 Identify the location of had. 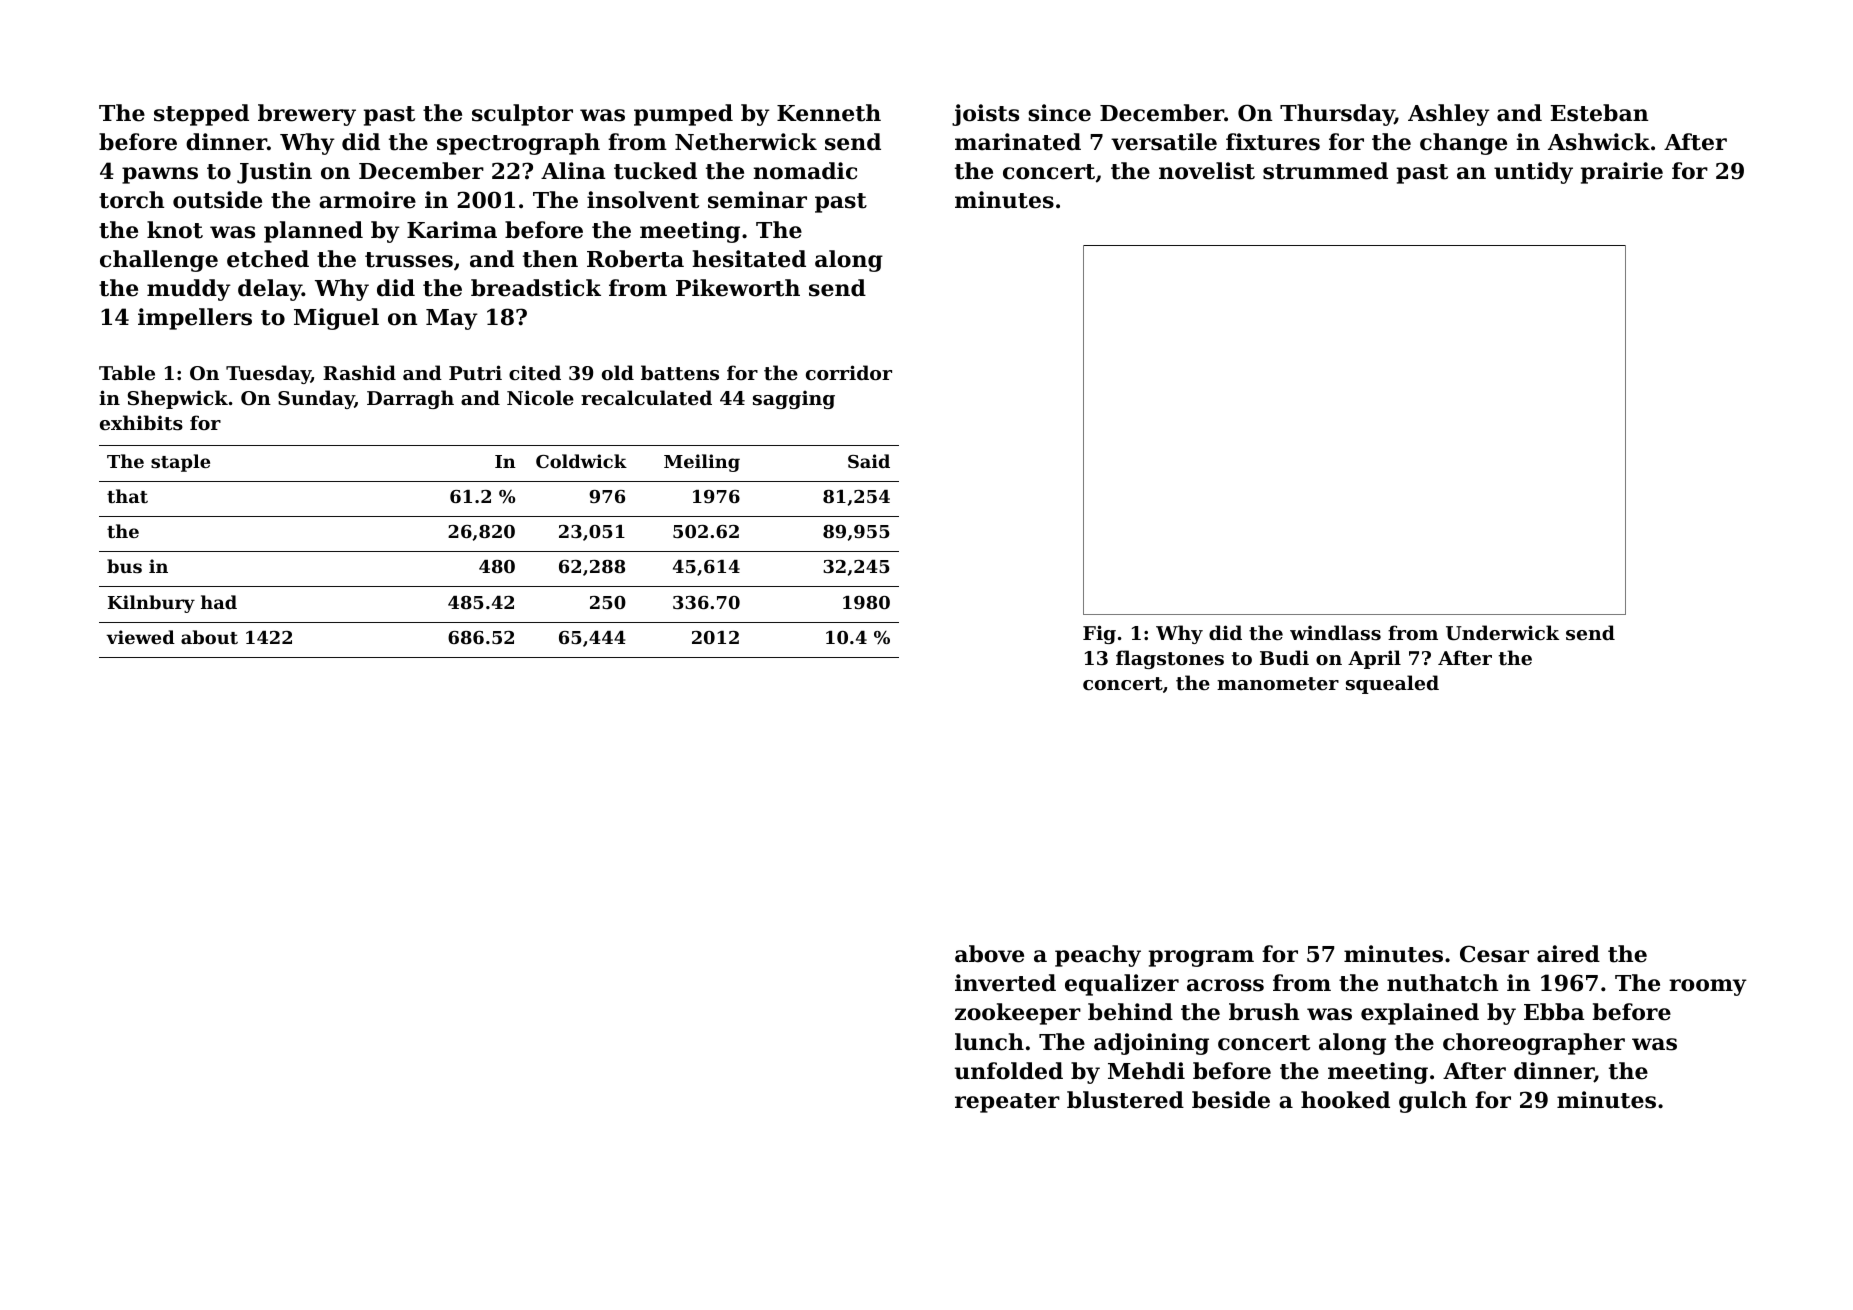
(219, 602).
